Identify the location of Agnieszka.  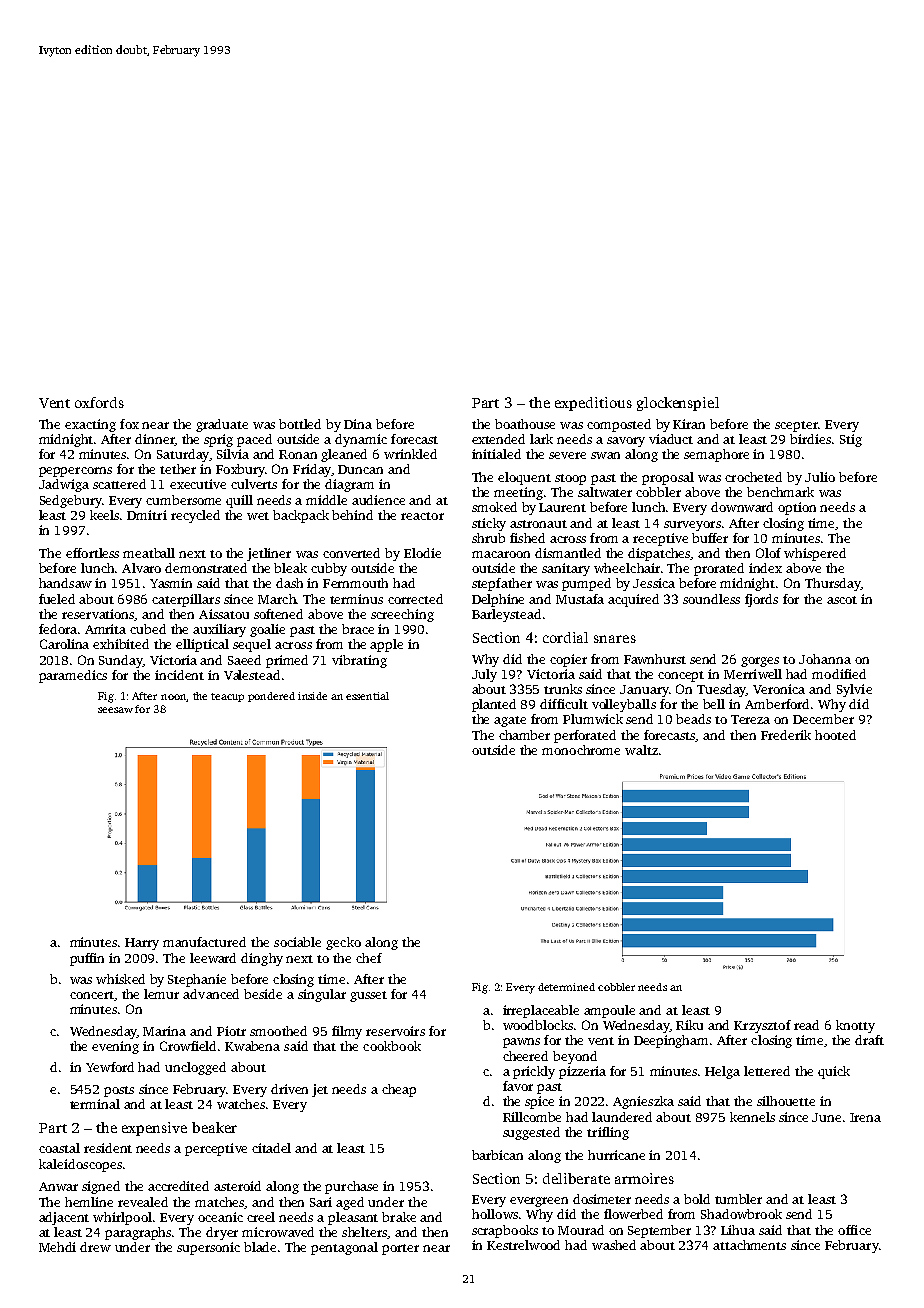
(643, 1102).
